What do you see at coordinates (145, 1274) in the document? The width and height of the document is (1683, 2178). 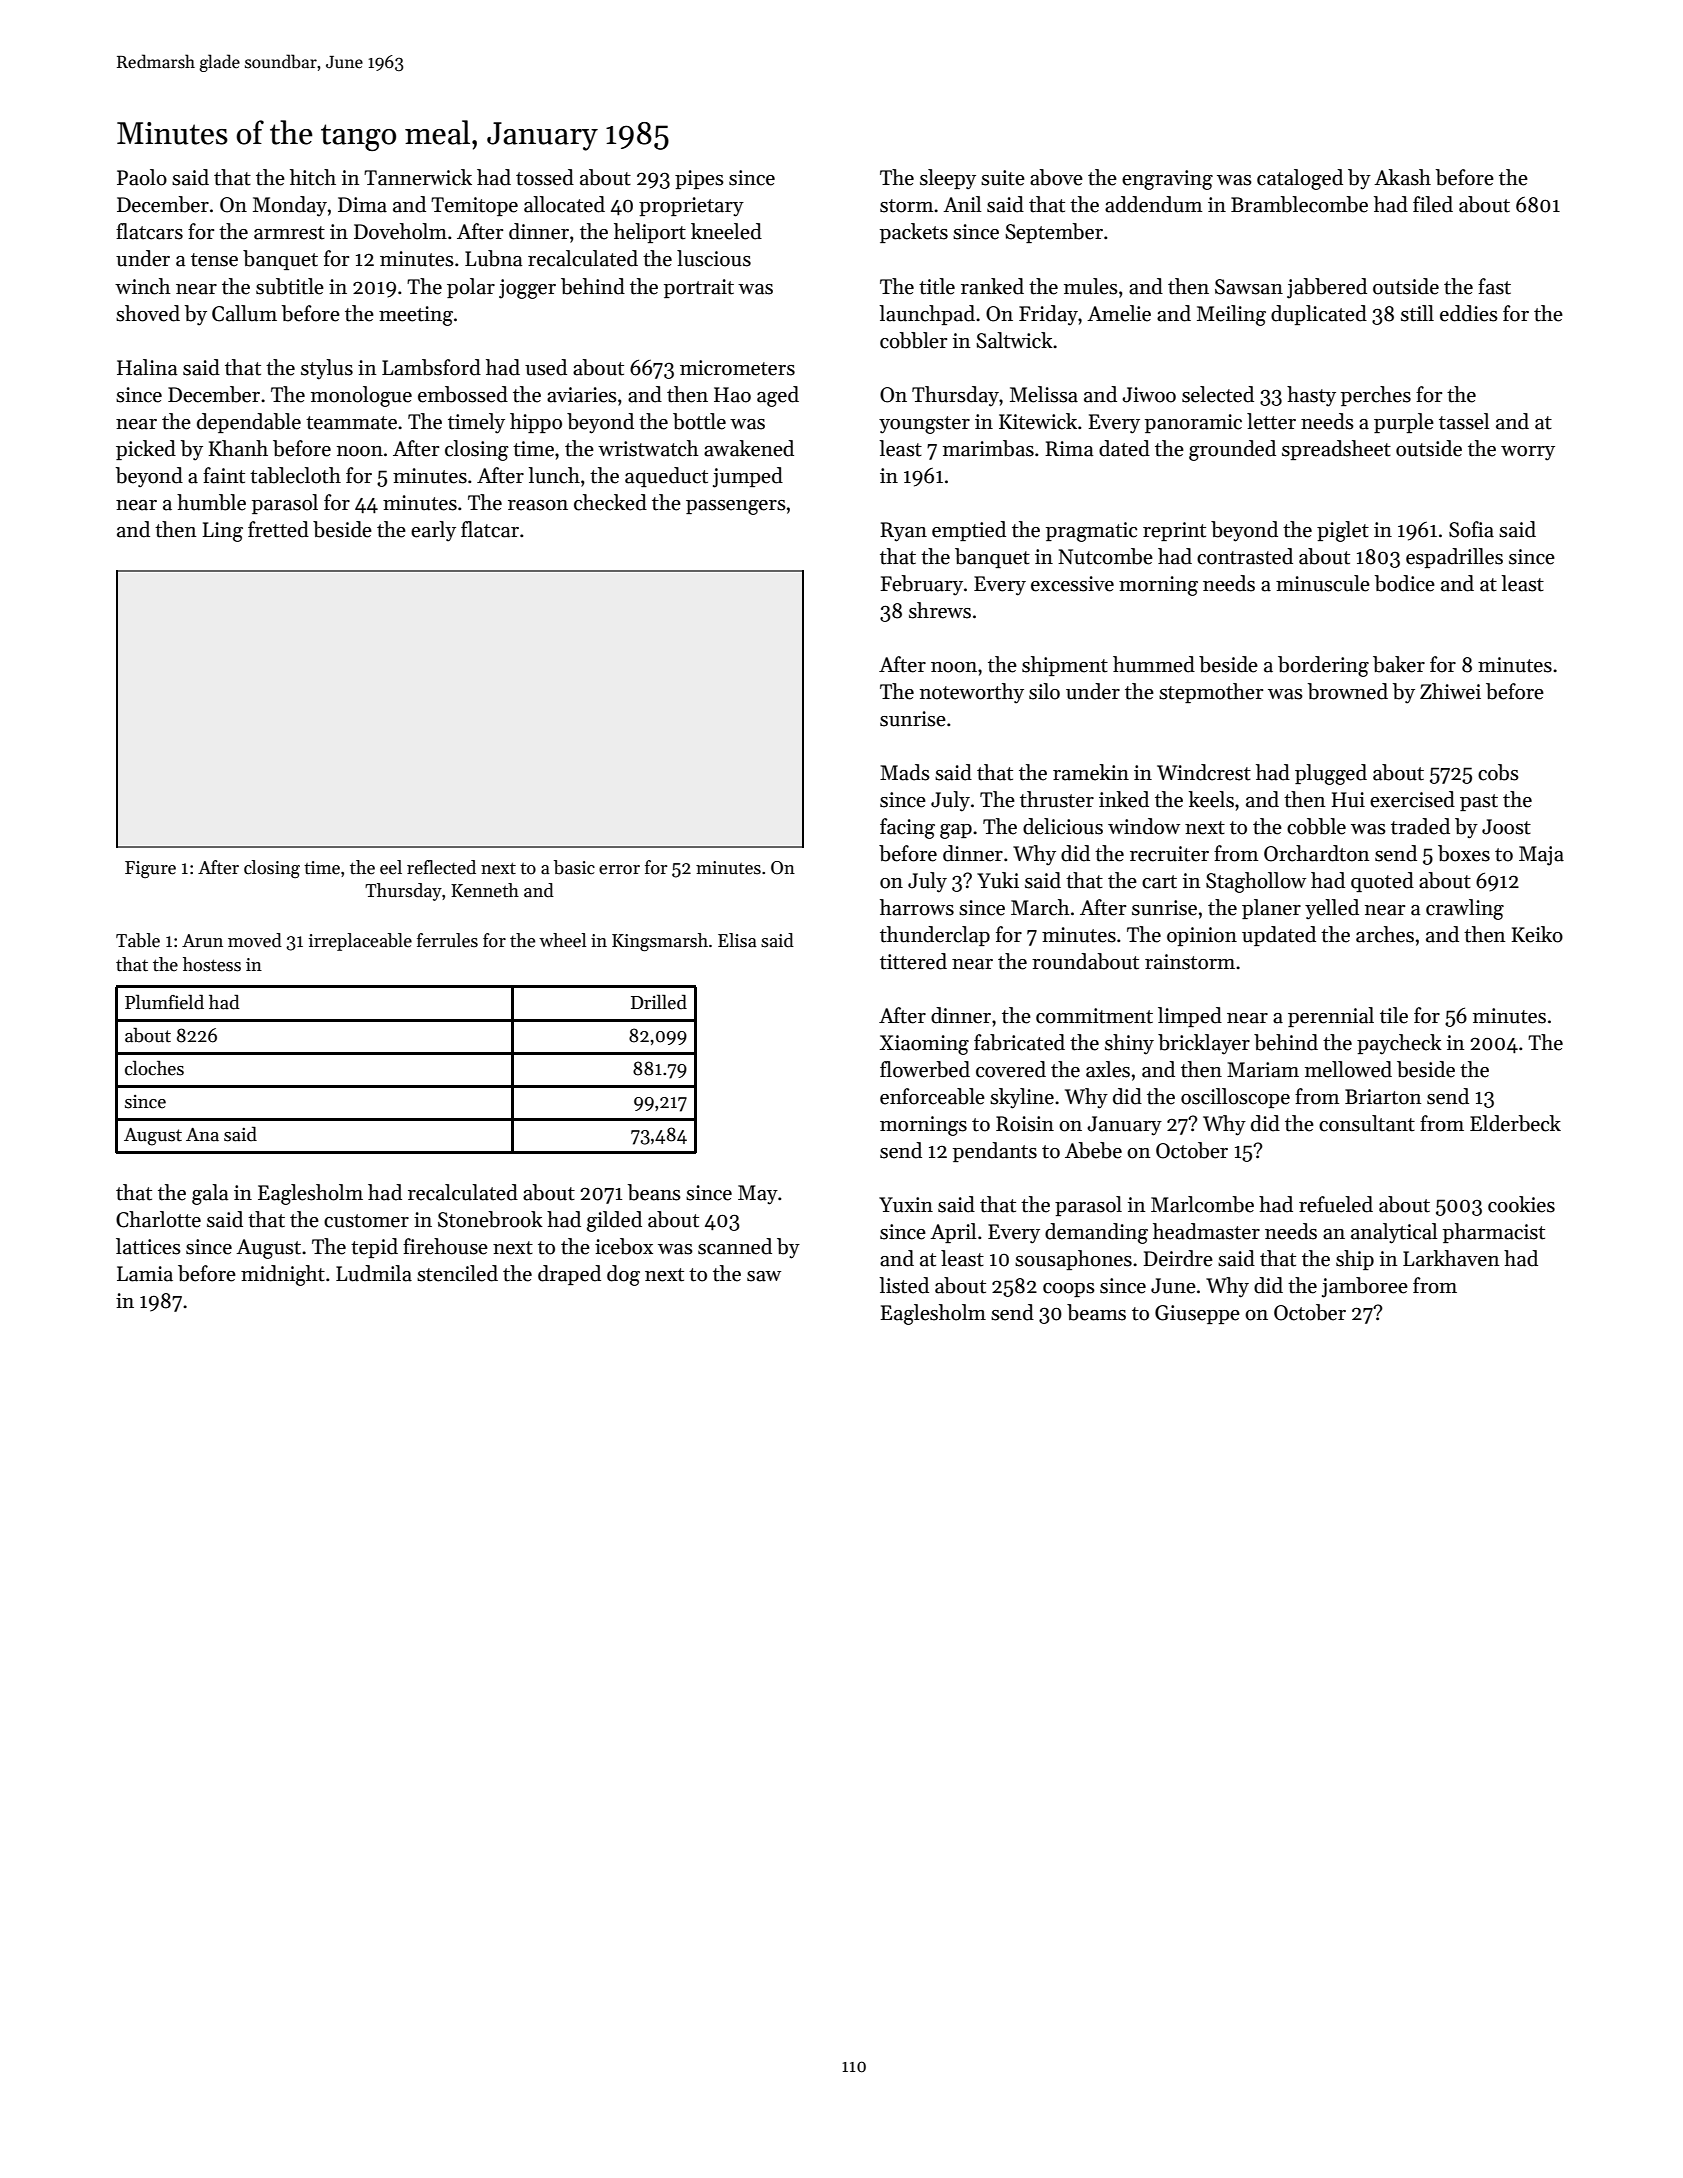 I see `Lamia` at bounding box center [145, 1274].
